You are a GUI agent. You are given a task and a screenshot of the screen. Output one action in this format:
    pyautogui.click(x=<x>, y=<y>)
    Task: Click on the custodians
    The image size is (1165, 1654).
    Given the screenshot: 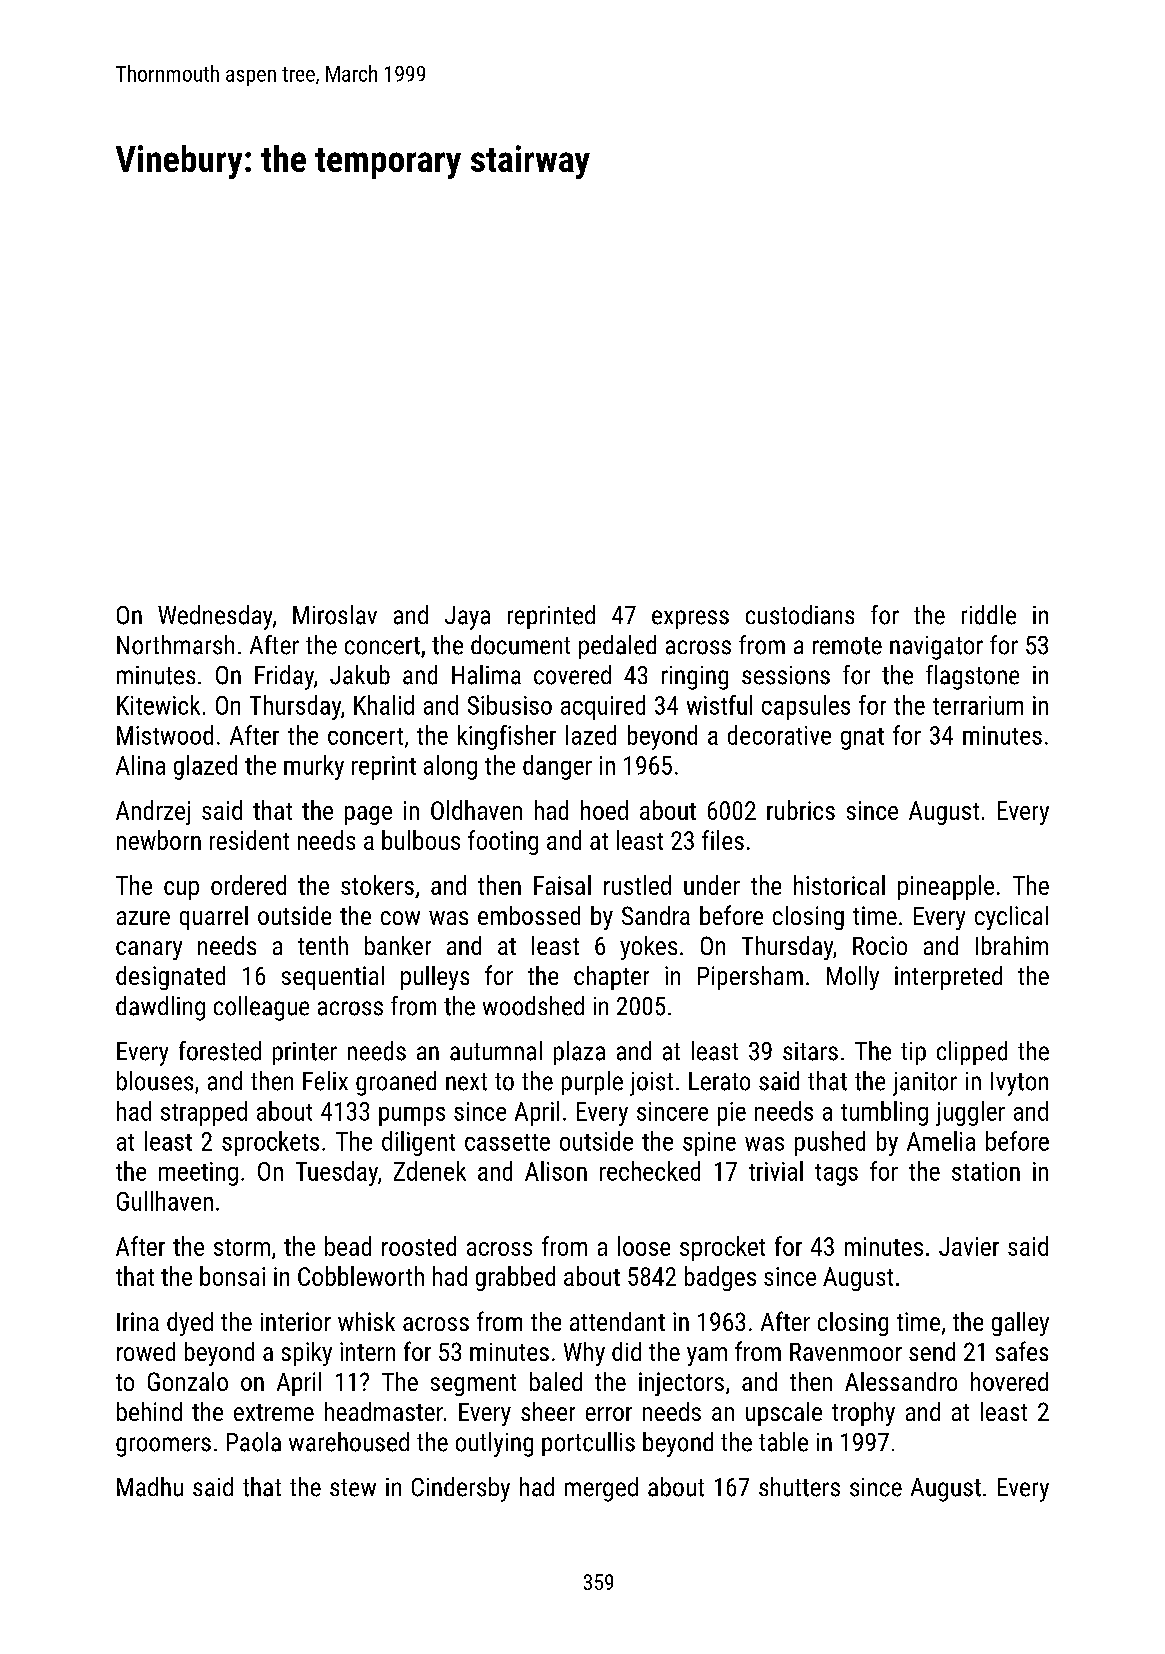 What is the action you would take?
    pyautogui.click(x=800, y=615)
